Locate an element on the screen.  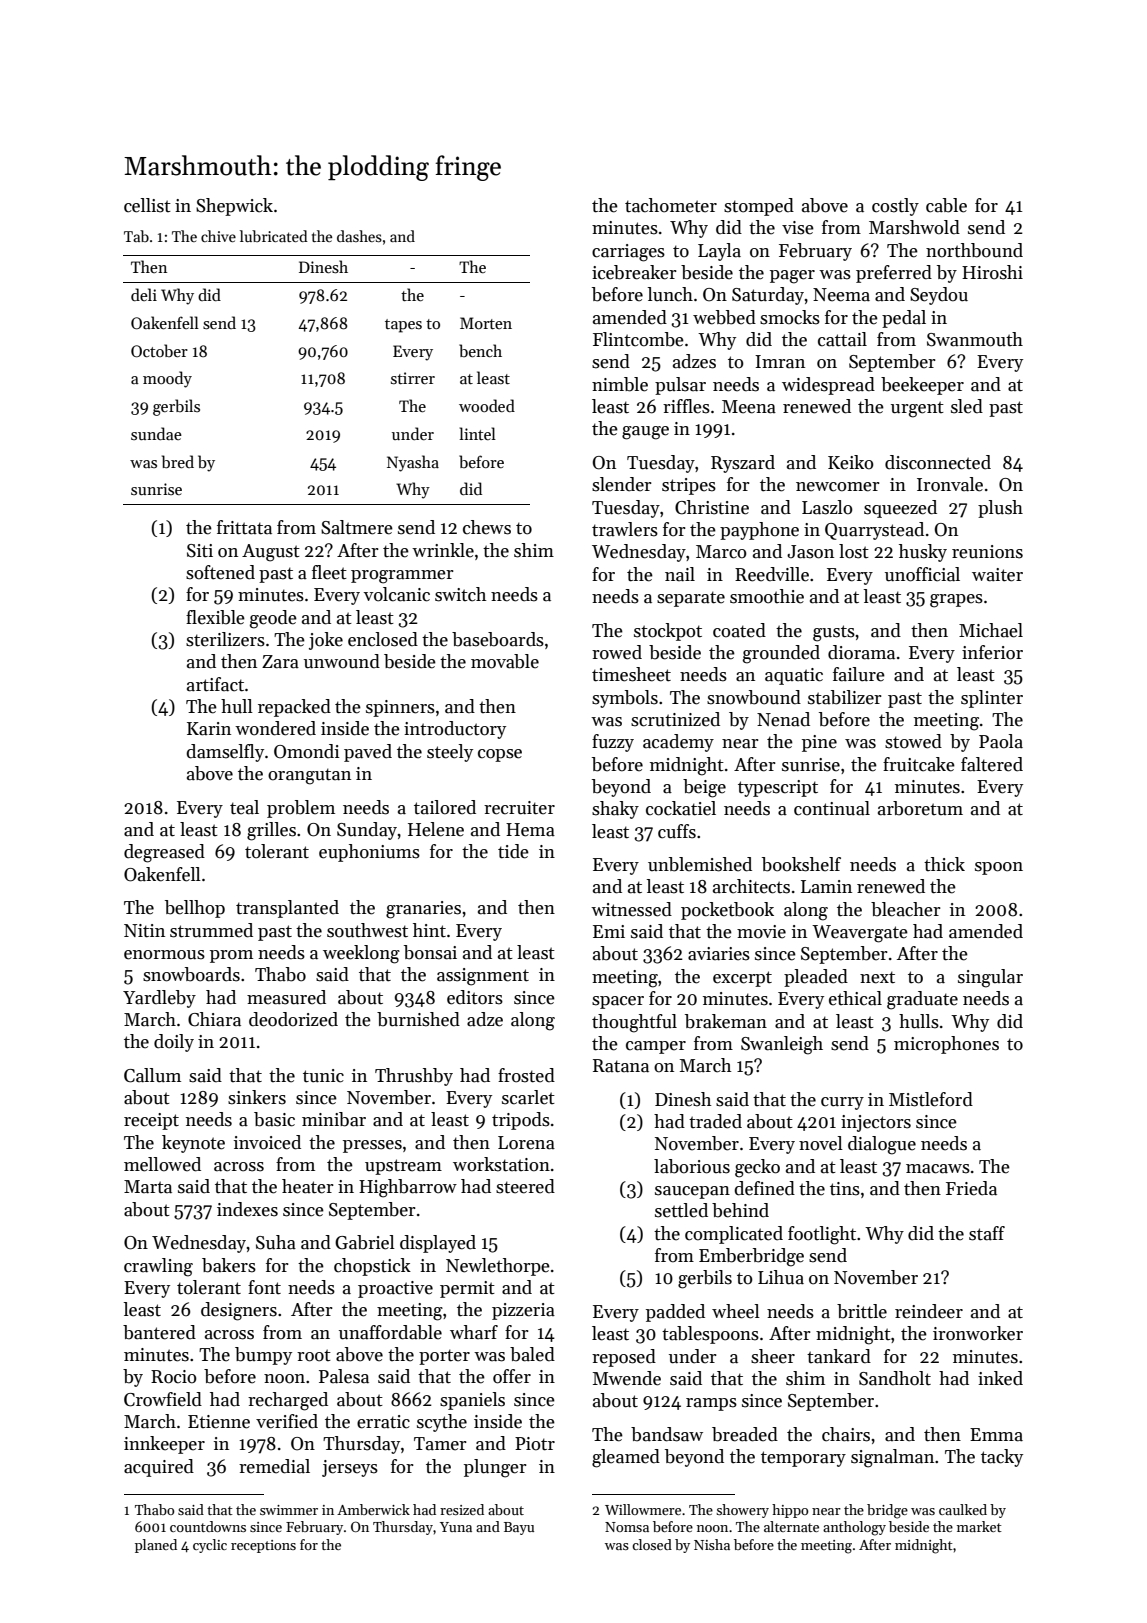
Morten is located at coordinates (486, 323).
